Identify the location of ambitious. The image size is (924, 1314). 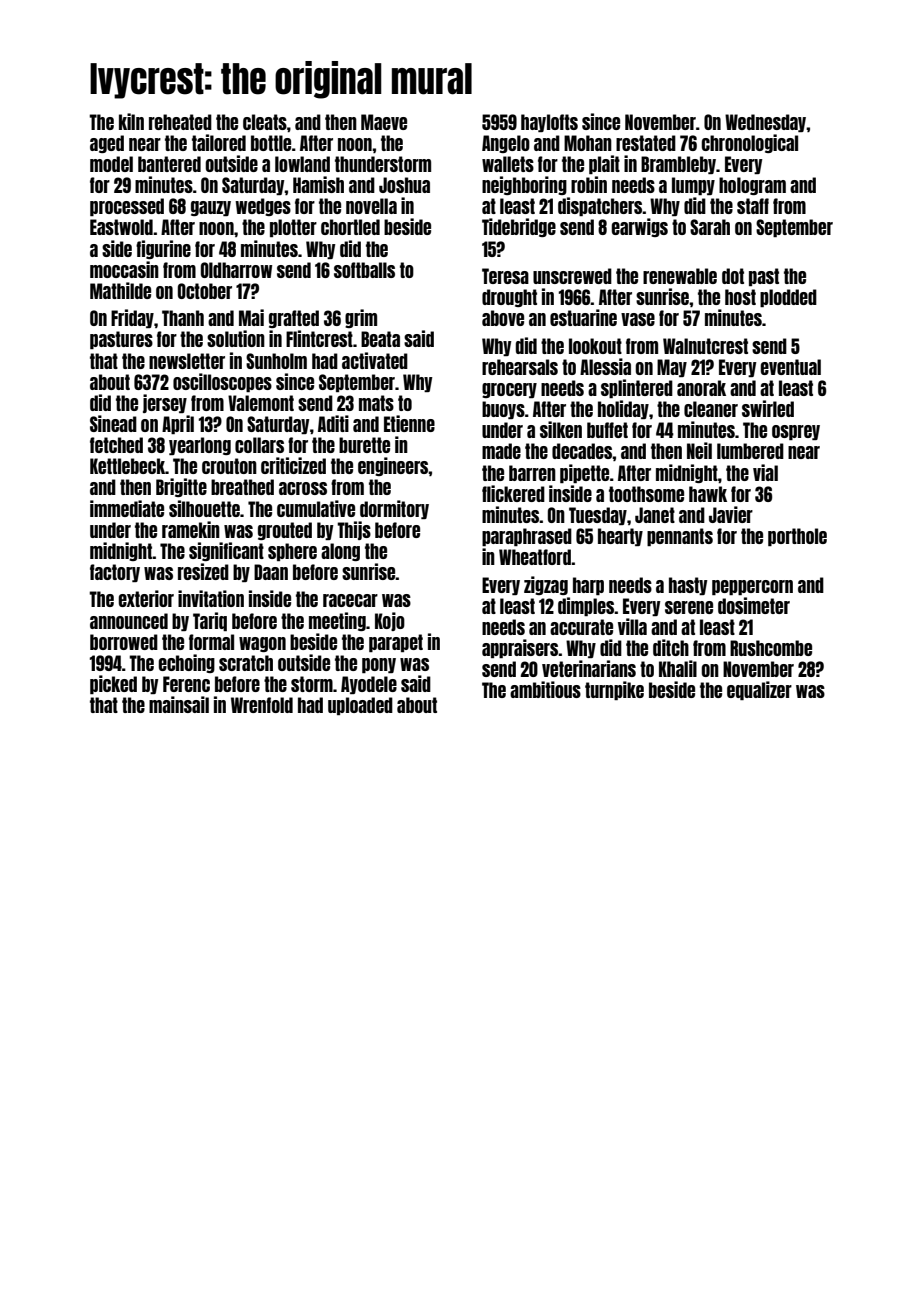
(545, 689).
